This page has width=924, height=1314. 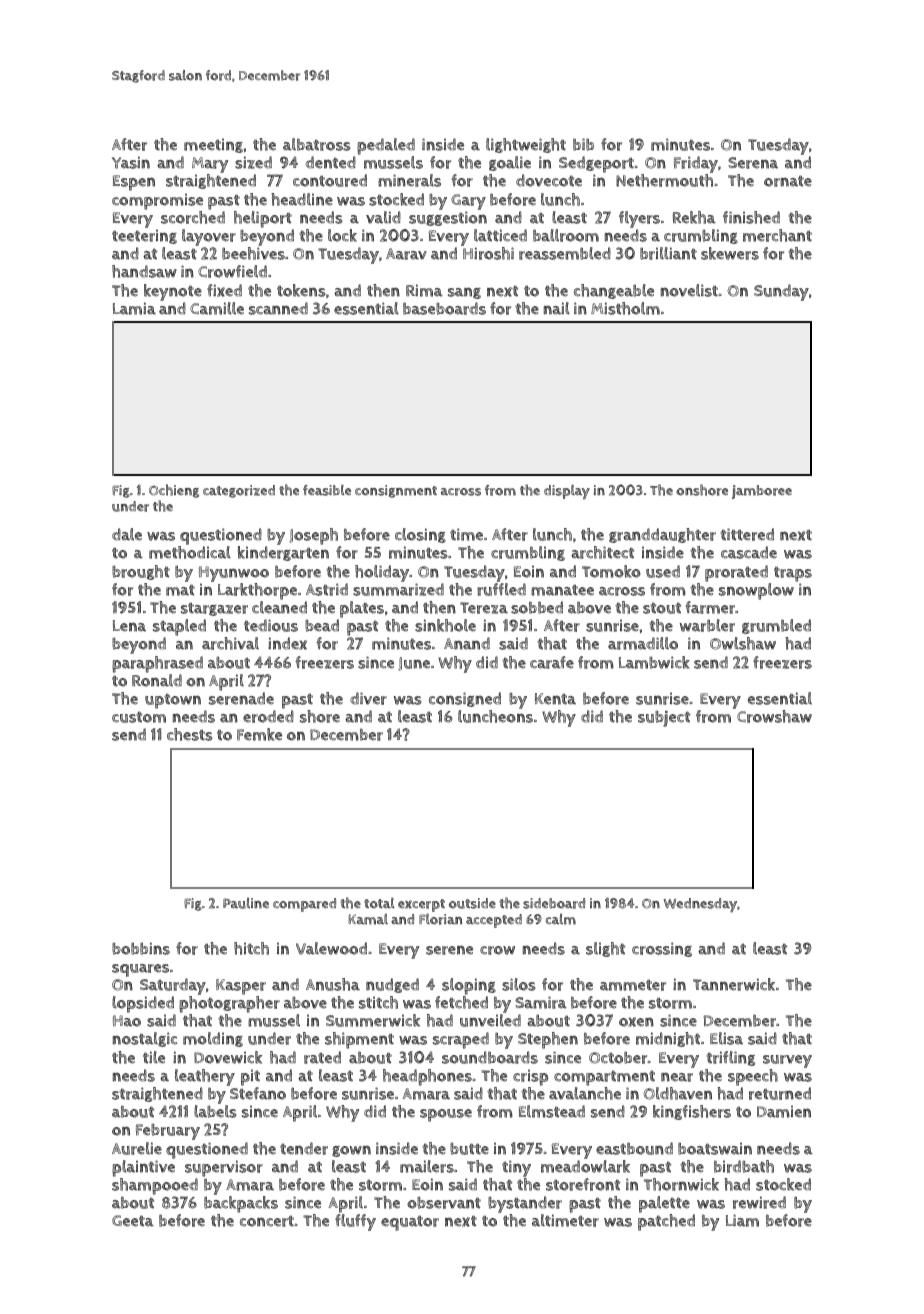 I want to click on jamboree, so click(x=762, y=492).
